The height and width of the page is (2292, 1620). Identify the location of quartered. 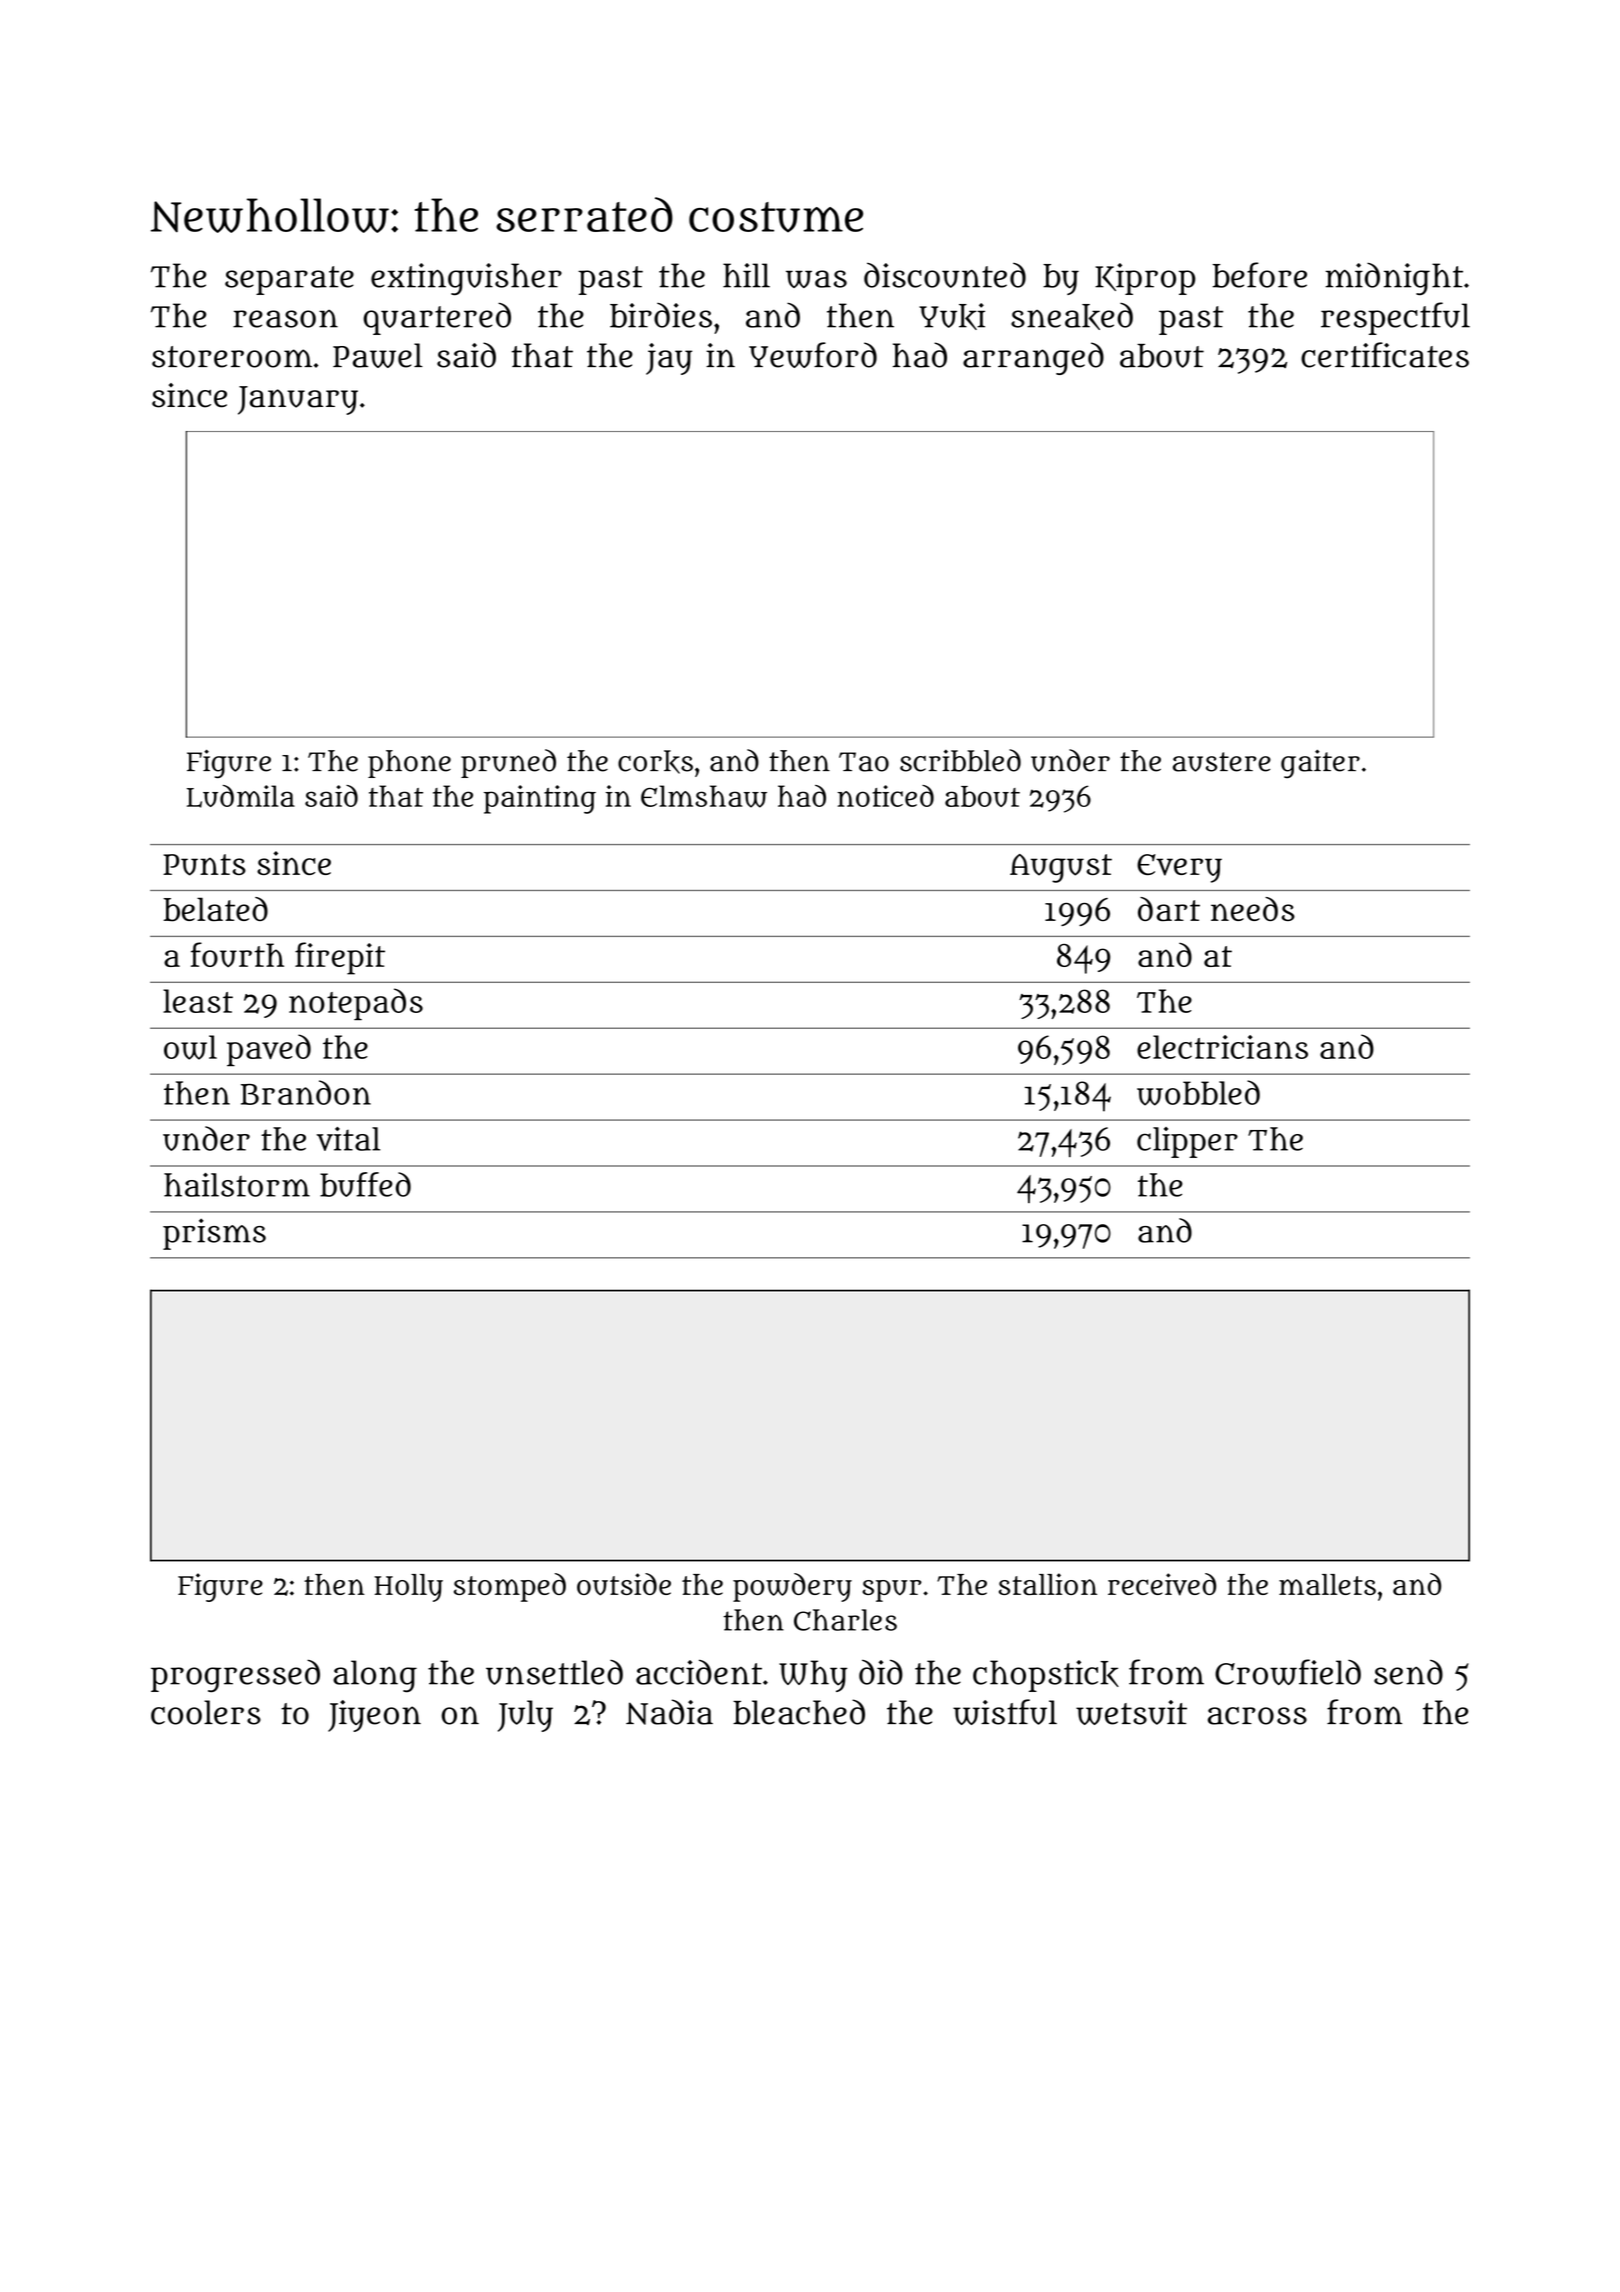
(437, 318).
